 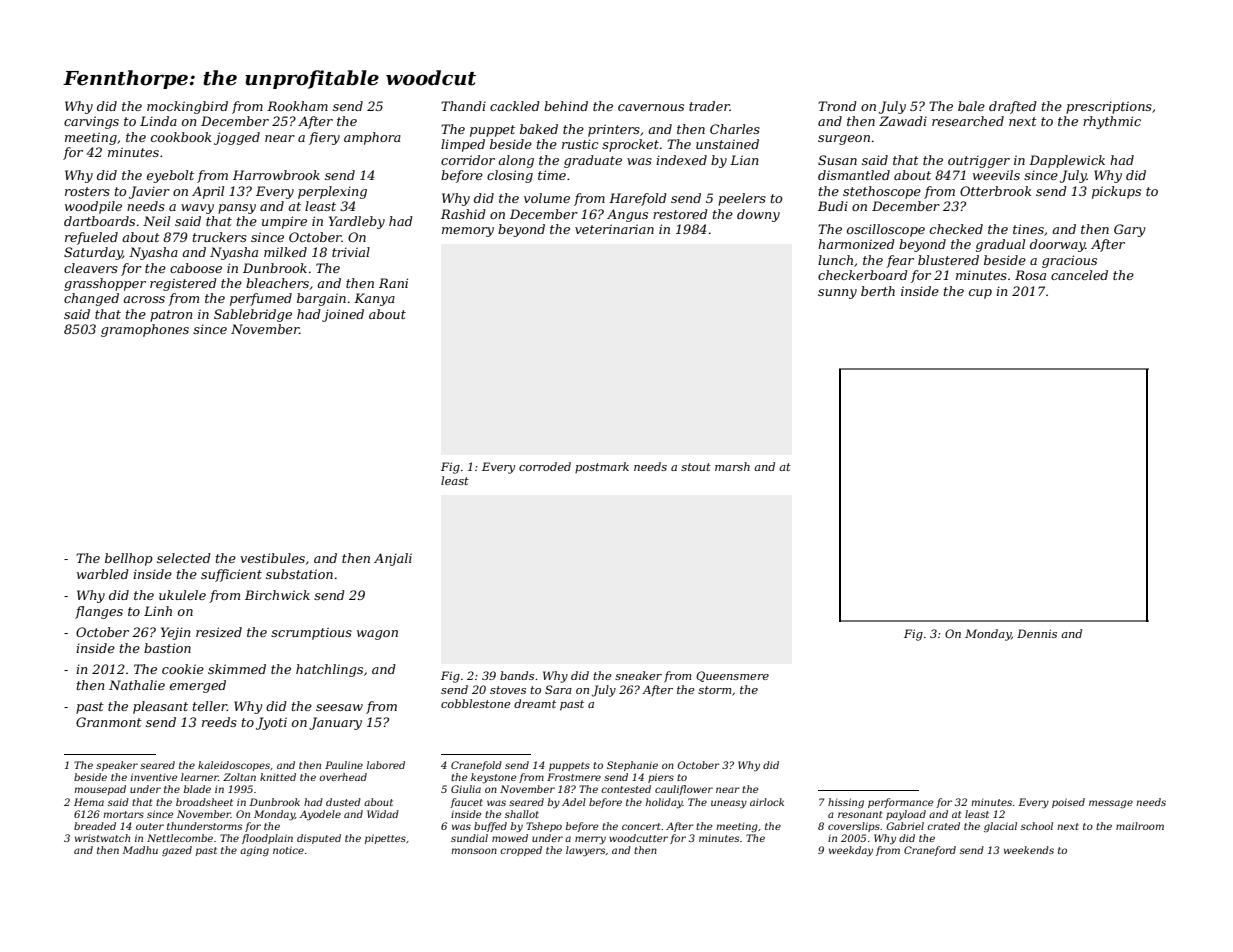 What do you see at coordinates (140, 850) in the screenshot?
I see `Madhu` at bounding box center [140, 850].
